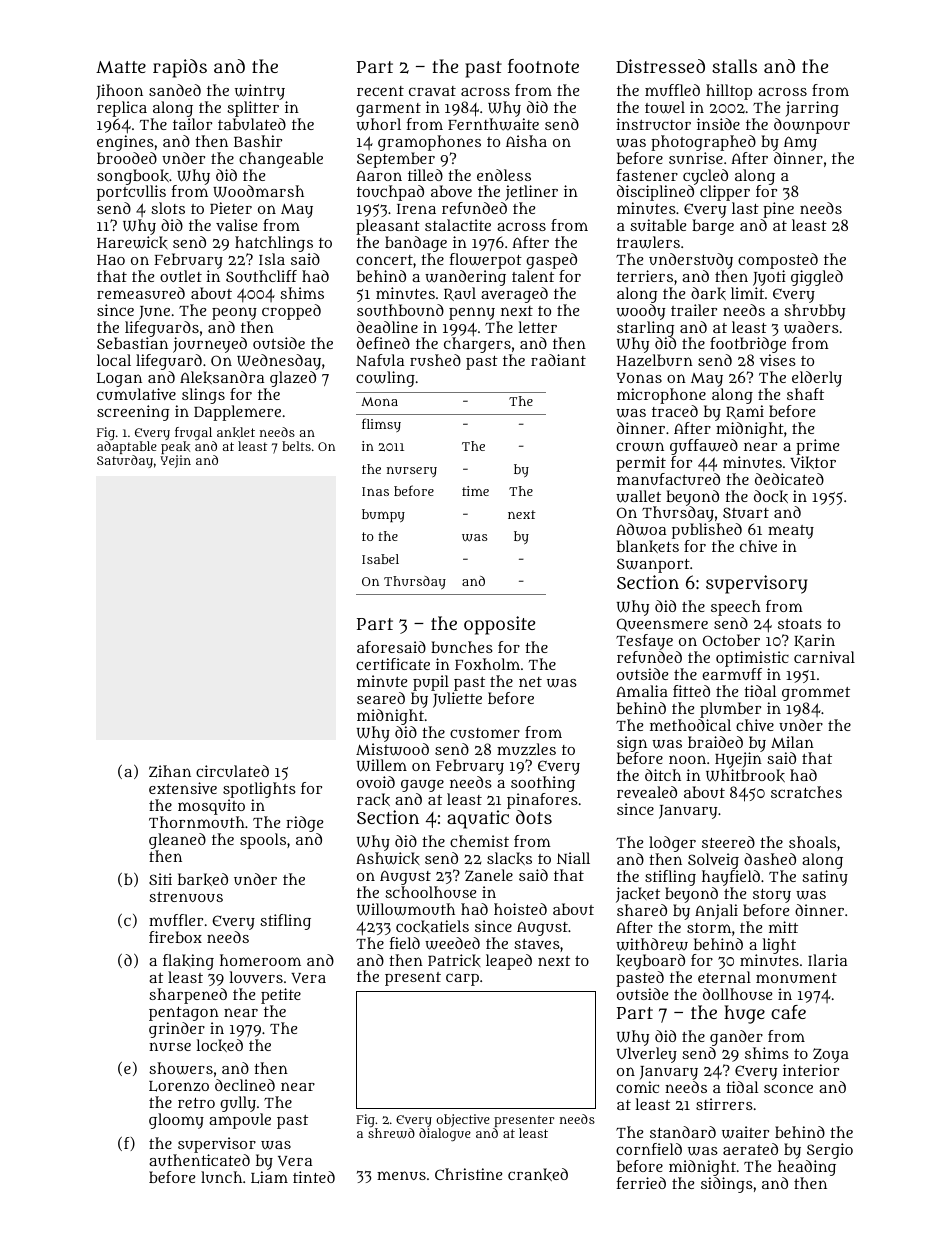  What do you see at coordinates (462, 979) in the document?
I see `carp` at bounding box center [462, 979].
